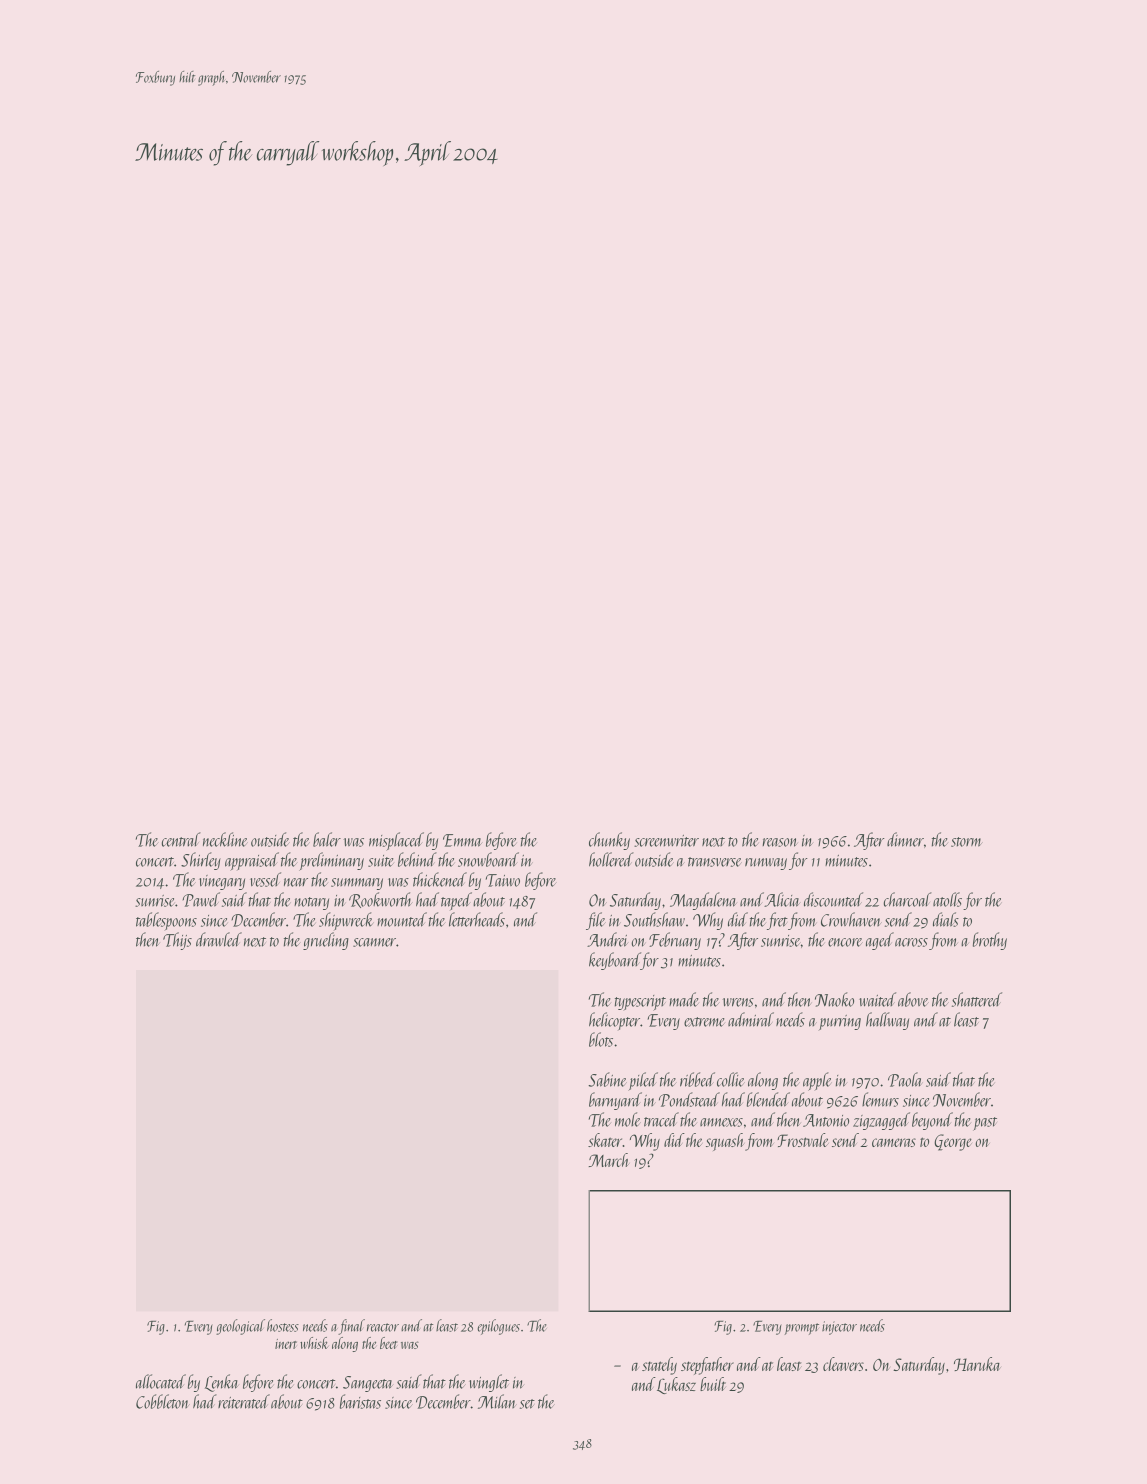  What do you see at coordinates (977, 999) in the screenshot?
I see `shattered` at bounding box center [977, 999].
